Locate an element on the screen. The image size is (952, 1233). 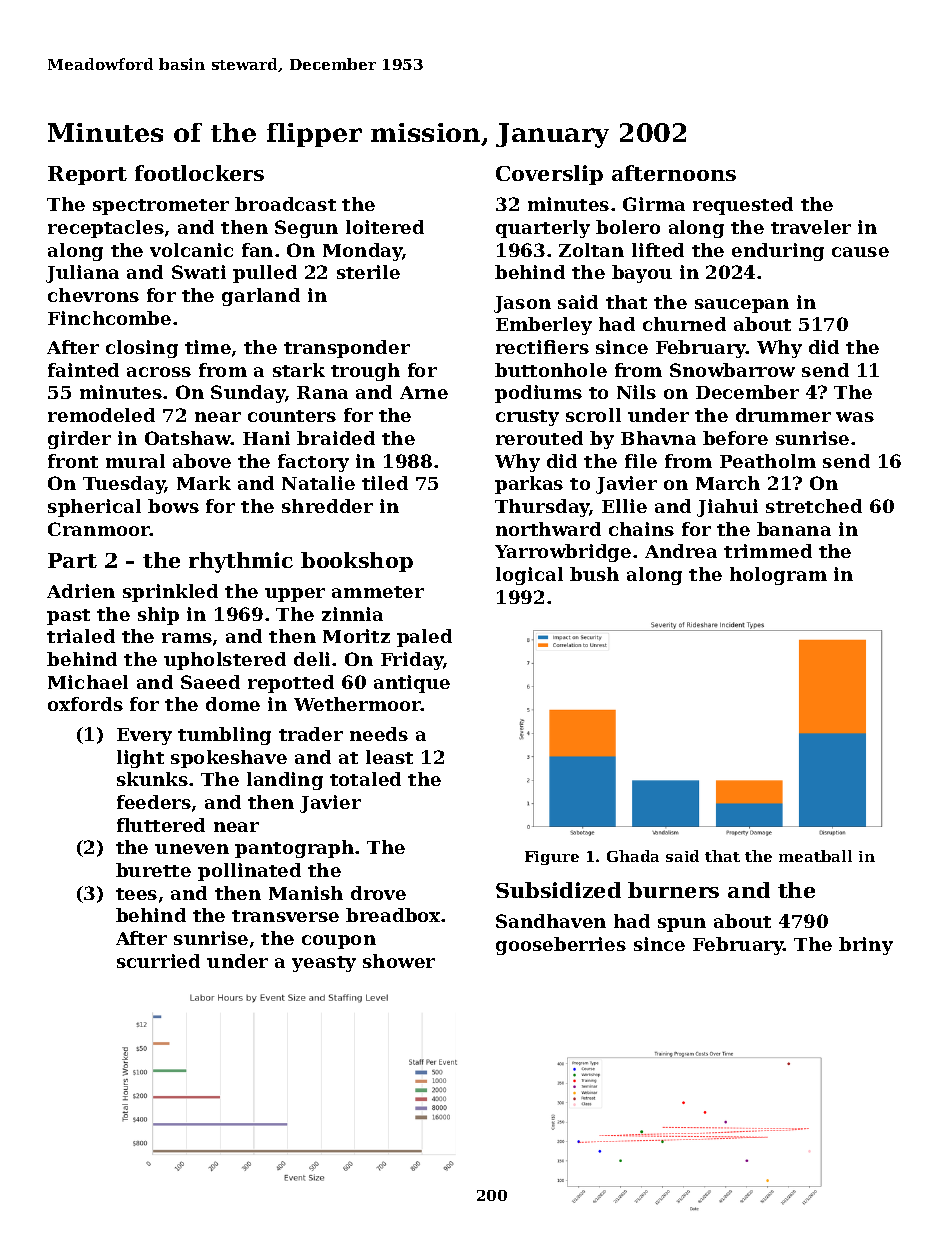
meatball is located at coordinates (815, 856).
